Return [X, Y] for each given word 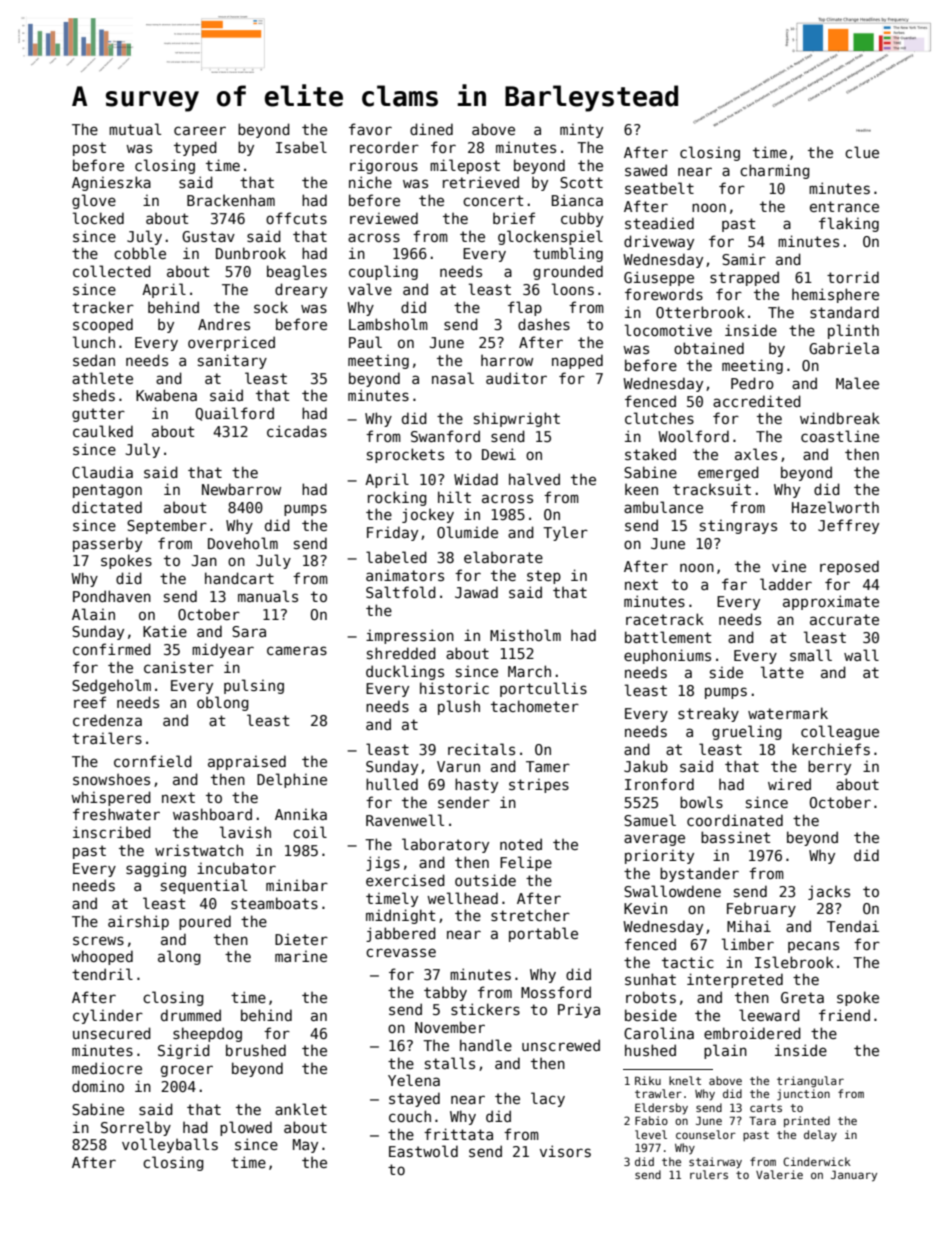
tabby [445, 993]
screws [98, 940]
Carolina [659, 1033]
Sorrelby [136, 1128]
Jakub [646, 766]
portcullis [543, 689]
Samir [744, 259]
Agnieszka [111, 183]
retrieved [481, 182]
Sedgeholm [111, 686]
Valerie [779, 1174]
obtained [709, 348]
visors [565, 1151]
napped [577, 361]
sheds [94, 395]
